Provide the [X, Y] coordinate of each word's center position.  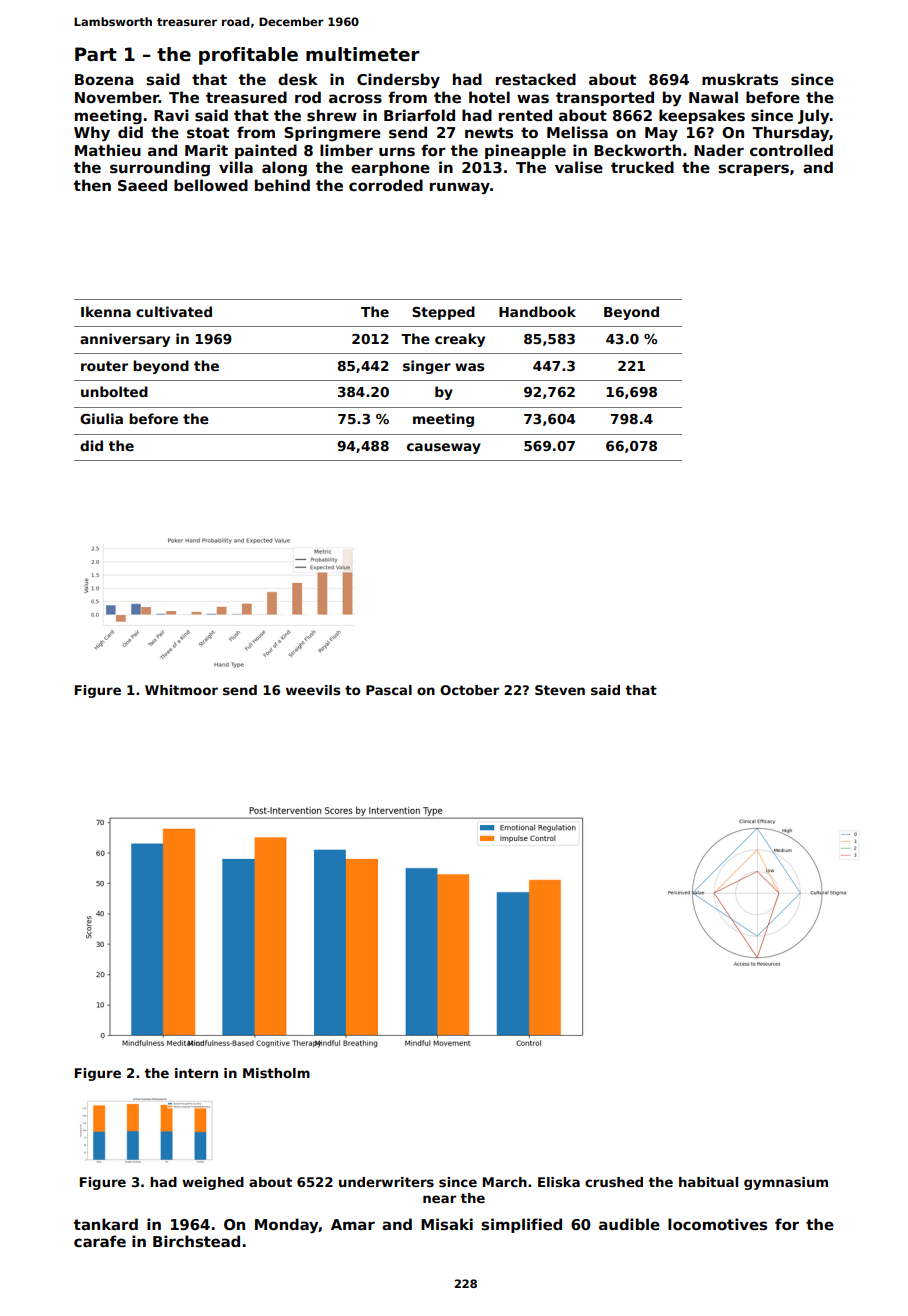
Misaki [447, 1224]
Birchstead [196, 1241]
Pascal [389, 690]
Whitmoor [181, 690]
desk [298, 79]
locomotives [717, 1224]
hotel [489, 97]
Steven [560, 690]
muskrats [740, 79]
